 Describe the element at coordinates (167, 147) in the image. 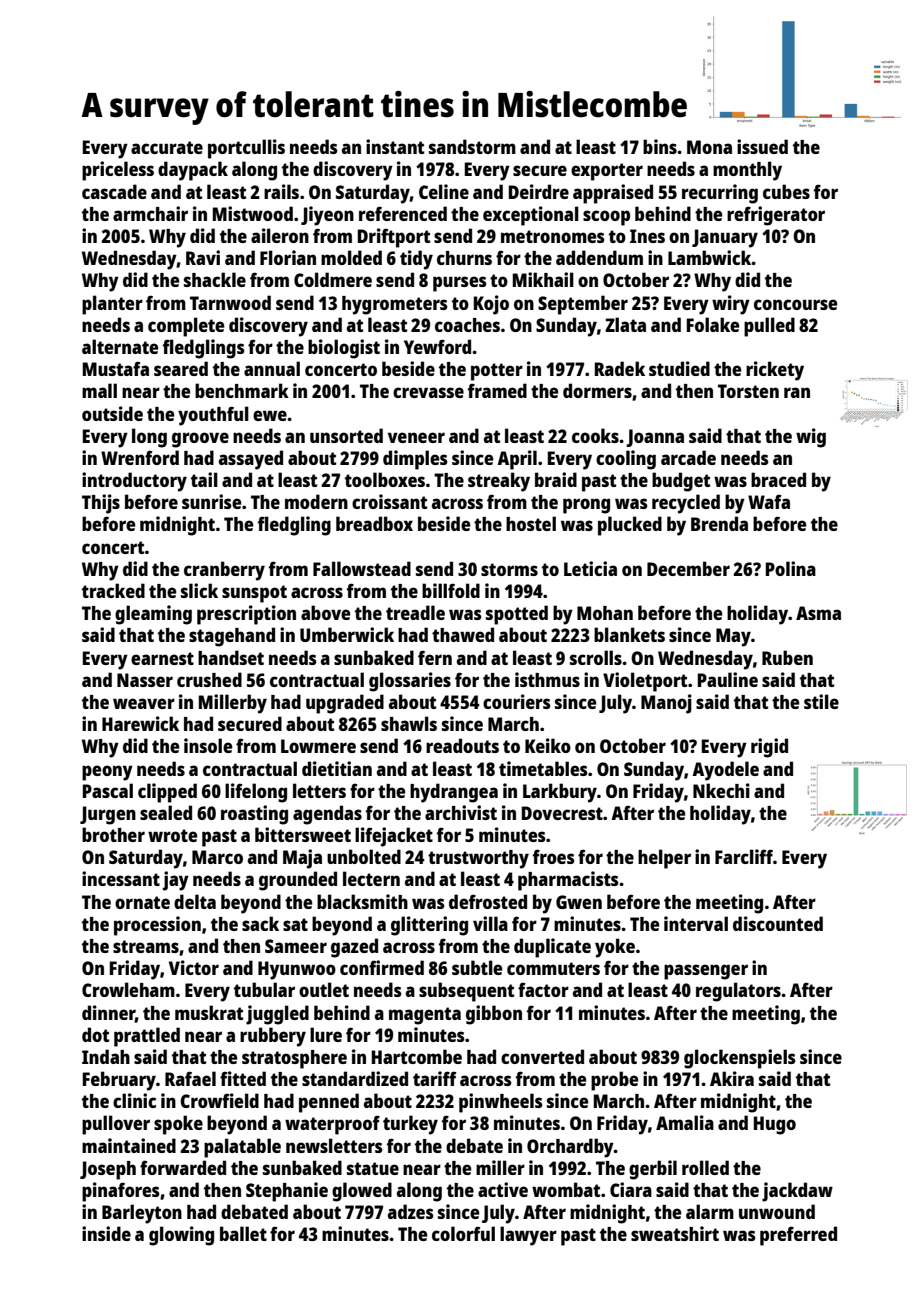

I see `accurate` at that location.
